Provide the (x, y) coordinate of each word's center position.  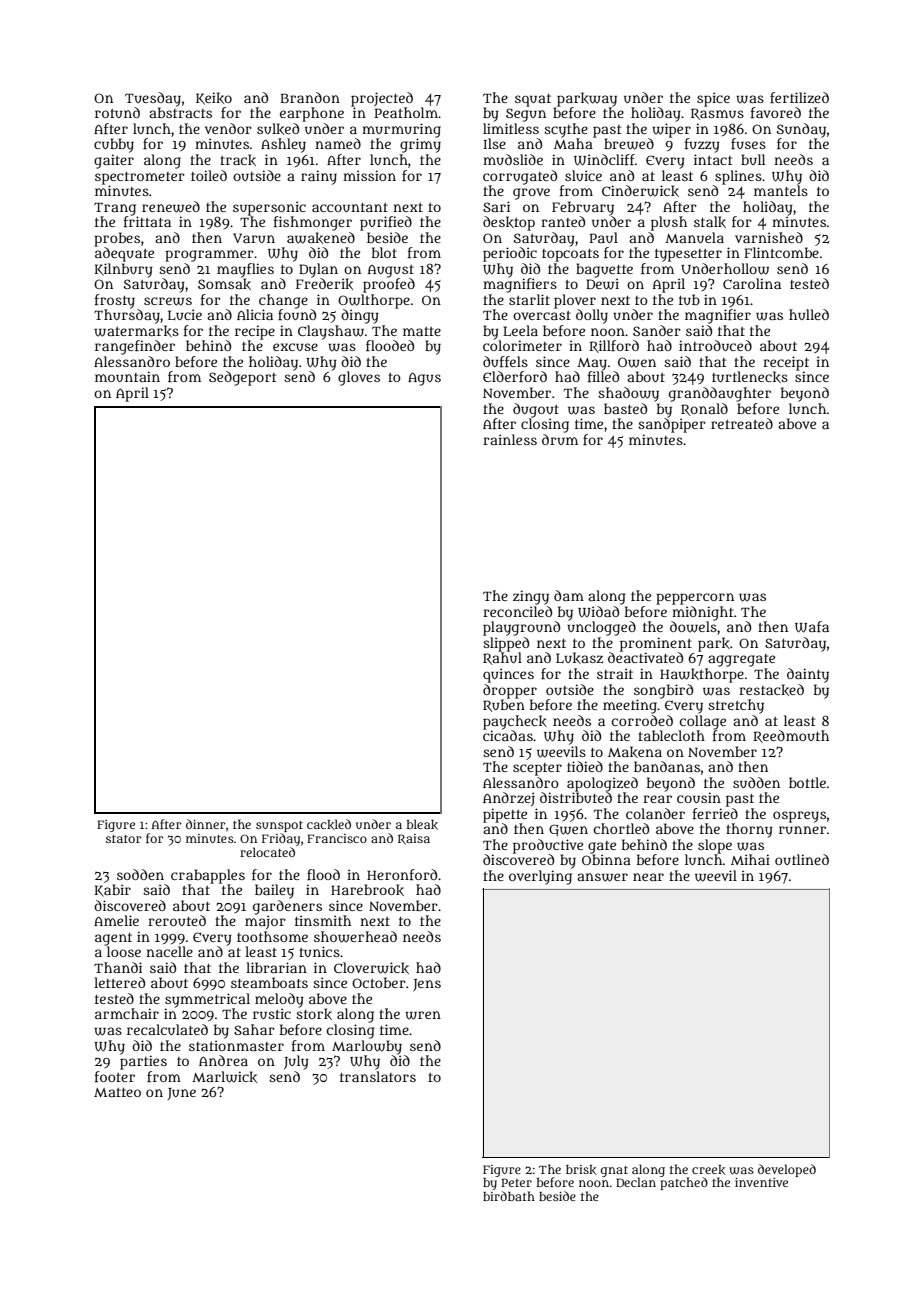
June (182, 1094)
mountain (127, 376)
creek (709, 1170)
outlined (802, 859)
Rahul (502, 658)
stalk (710, 222)
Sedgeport (242, 378)
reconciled (517, 611)
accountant (350, 207)
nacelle (169, 951)
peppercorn (695, 599)
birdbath (509, 1196)
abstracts (180, 112)
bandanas (667, 766)
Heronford (402, 874)
